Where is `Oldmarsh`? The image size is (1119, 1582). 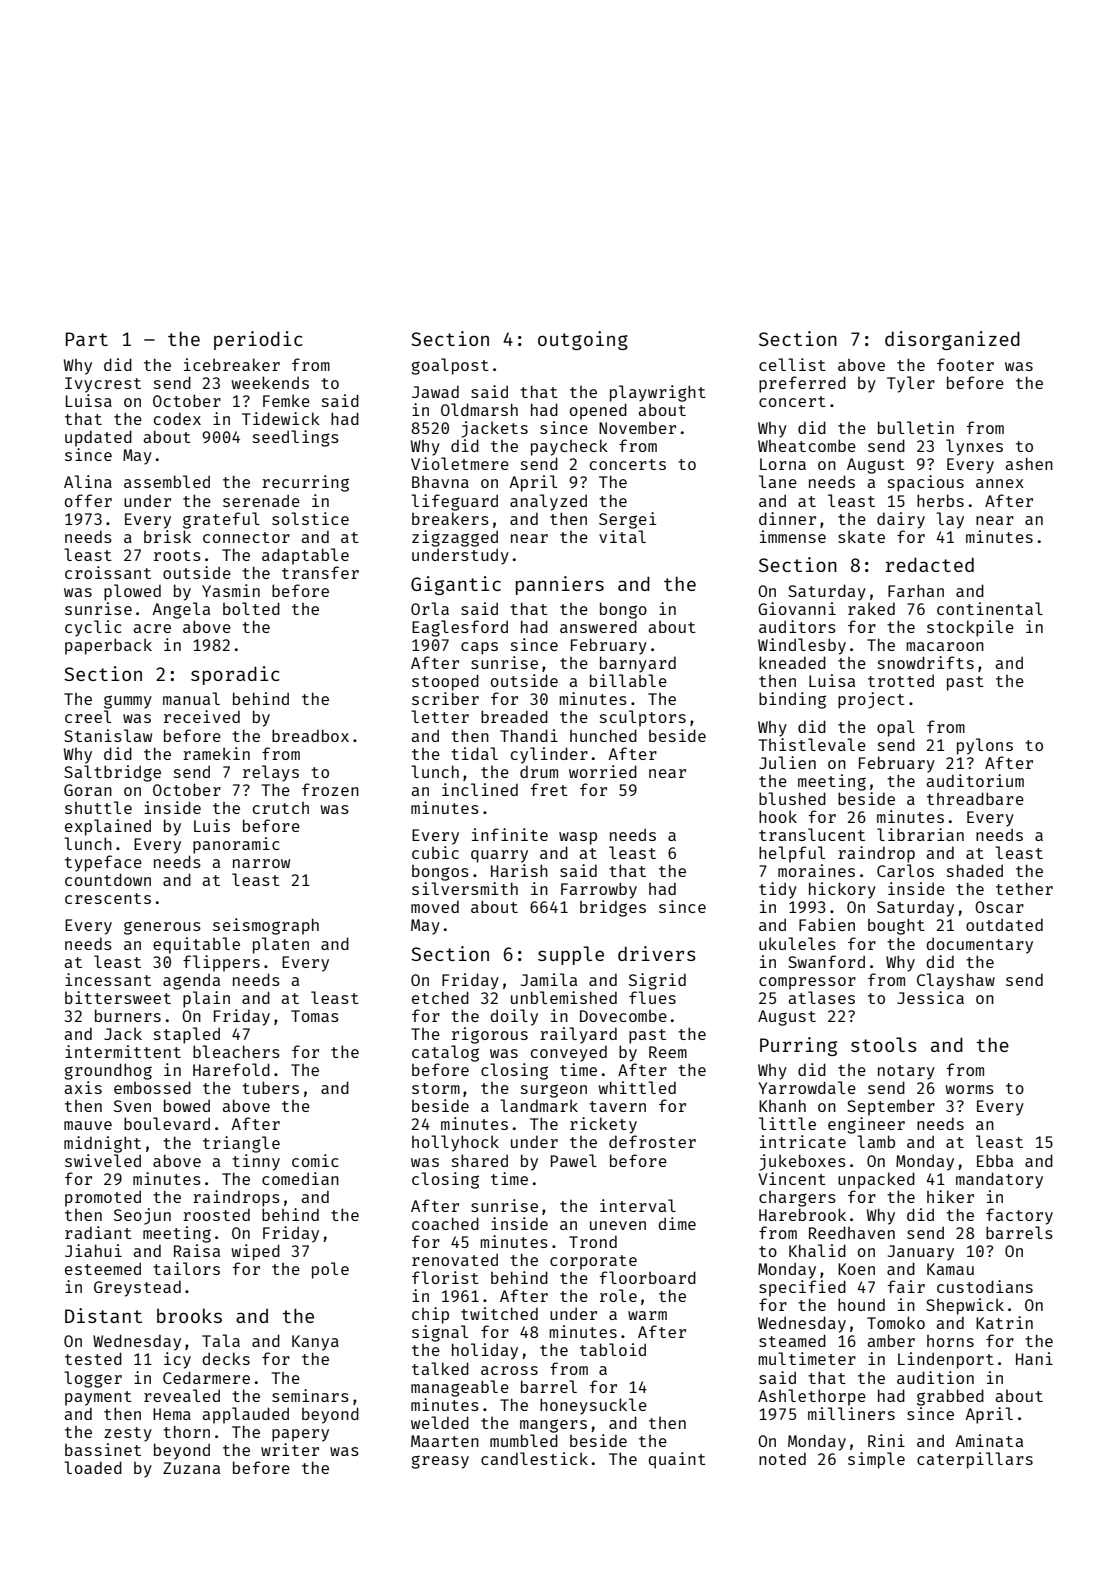
Oldmarsh is located at coordinates (479, 409).
